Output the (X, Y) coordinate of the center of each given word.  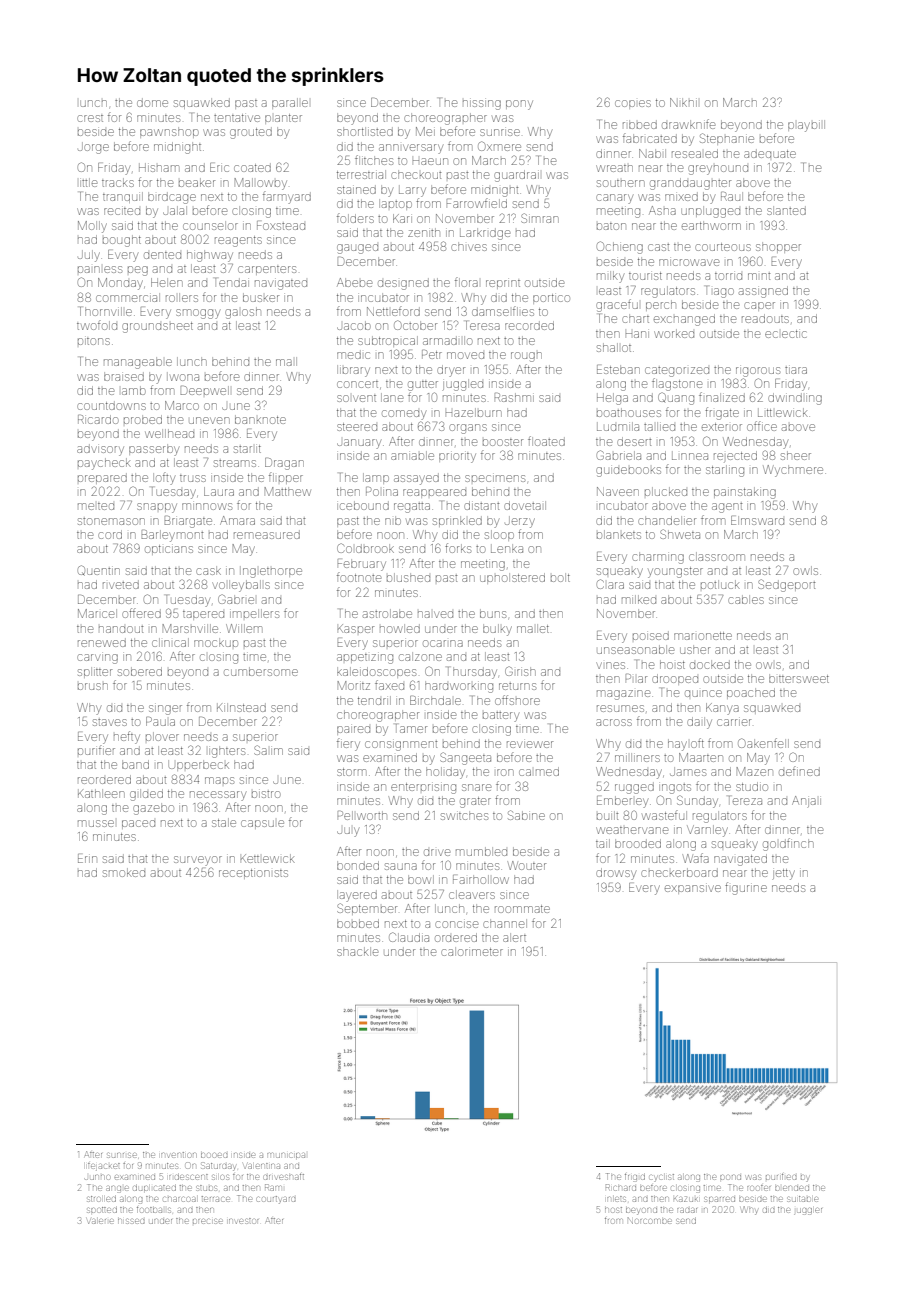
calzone (420, 657)
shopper (778, 248)
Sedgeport (786, 585)
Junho (97, 1177)
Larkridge (485, 235)
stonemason (111, 521)
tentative (237, 118)
